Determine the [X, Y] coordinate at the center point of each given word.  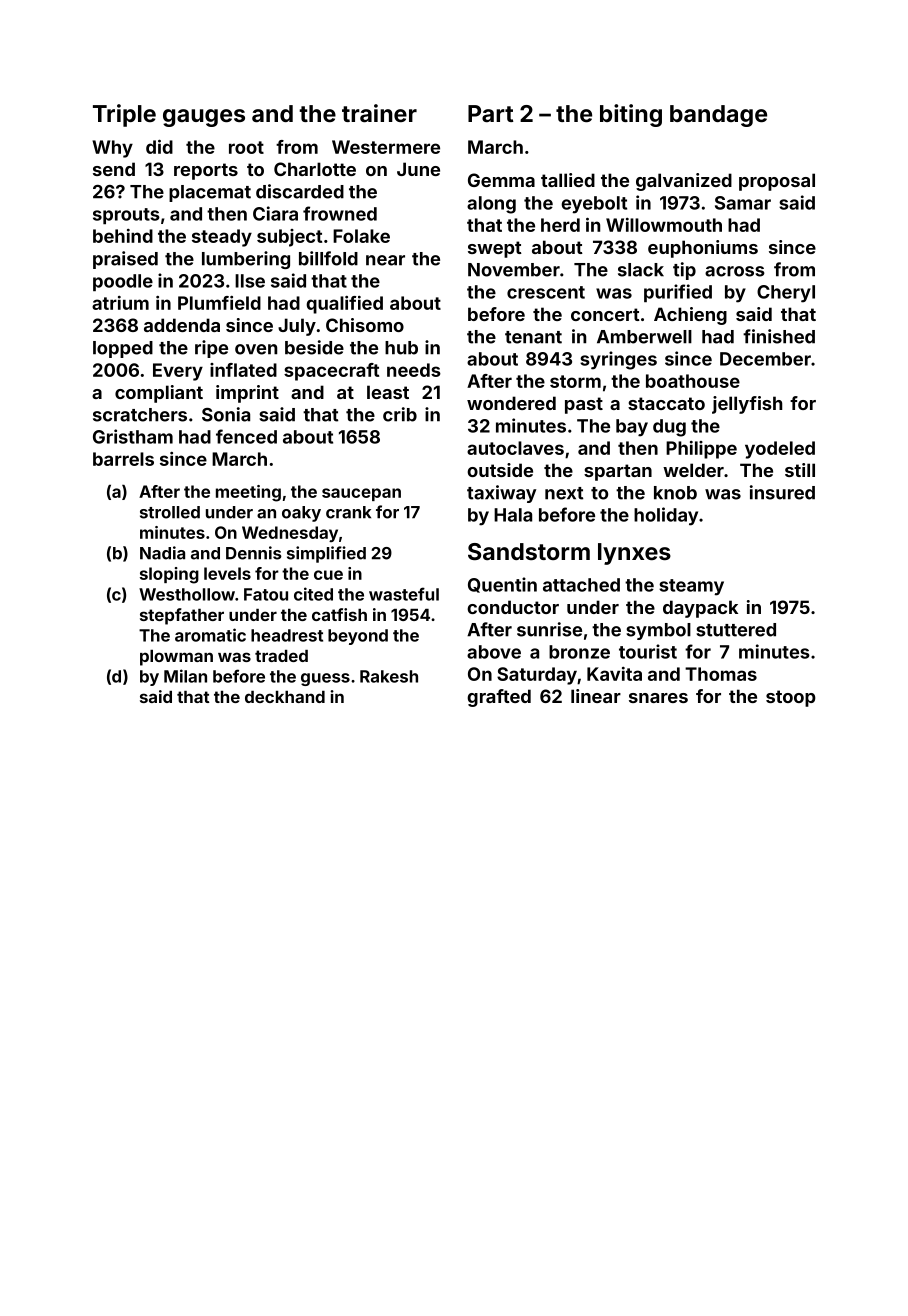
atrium [120, 303]
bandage [718, 116]
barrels [123, 459]
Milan [185, 676]
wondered [511, 403]
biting [631, 115]
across [735, 271]
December [765, 359]
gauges [204, 118]
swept [495, 249]
